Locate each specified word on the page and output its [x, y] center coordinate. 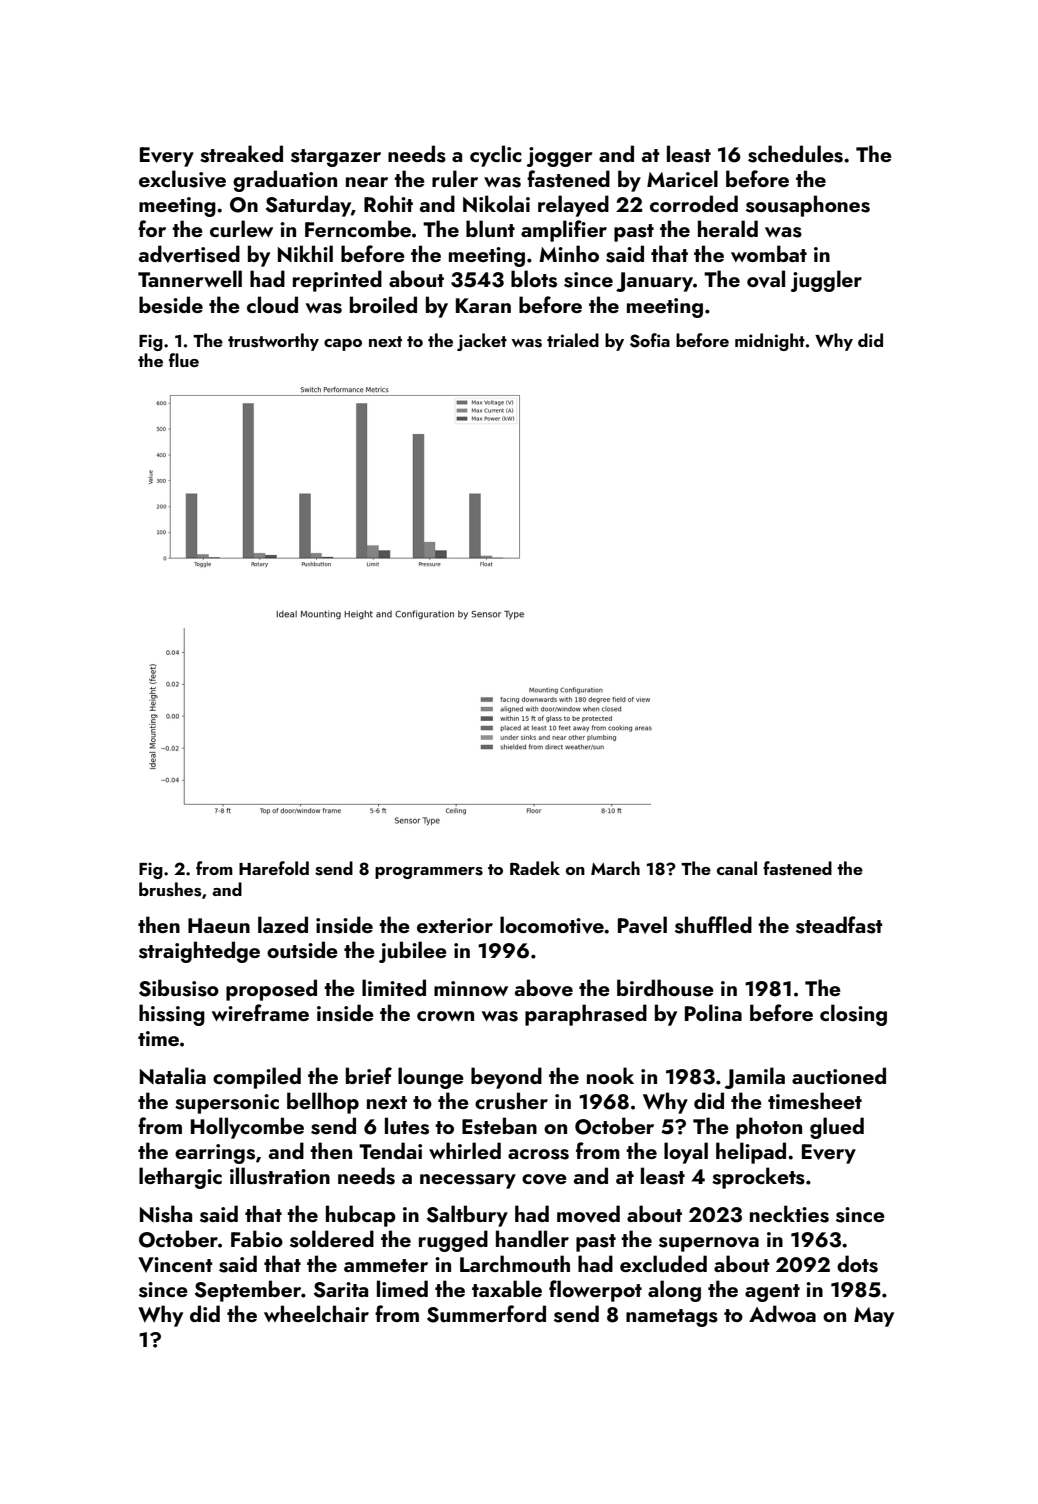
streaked [241, 154]
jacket [482, 342]
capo [343, 345]
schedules [795, 154]
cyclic [496, 156]
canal [737, 868]
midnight [770, 342]
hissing [172, 1015]
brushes [170, 889]
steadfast [839, 925]
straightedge [199, 952]
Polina [713, 1012]
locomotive [552, 925]
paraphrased [586, 1015]
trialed [573, 340]
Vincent [175, 1264]
